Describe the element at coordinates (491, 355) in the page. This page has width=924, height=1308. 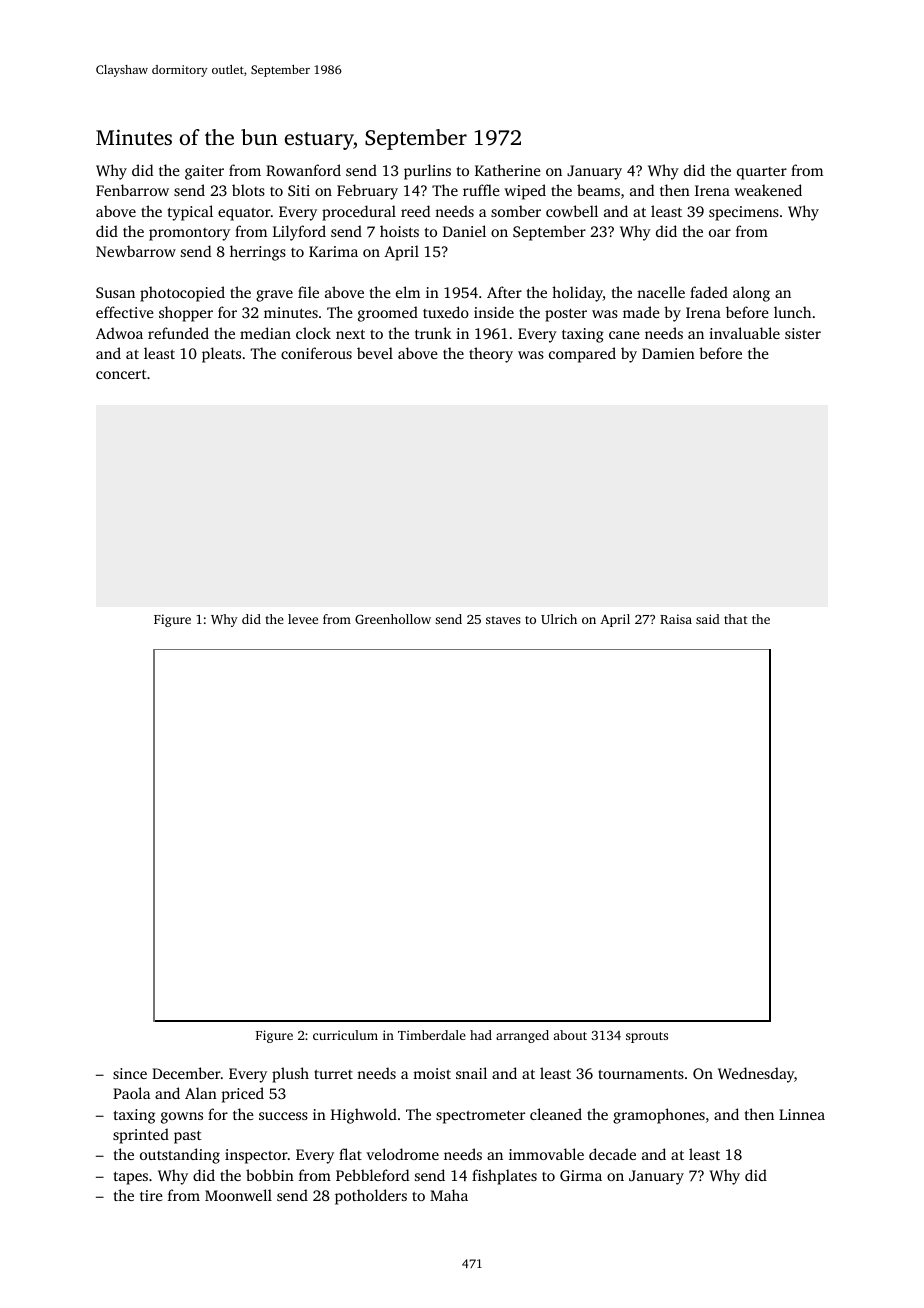
I see `theory` at that location.
